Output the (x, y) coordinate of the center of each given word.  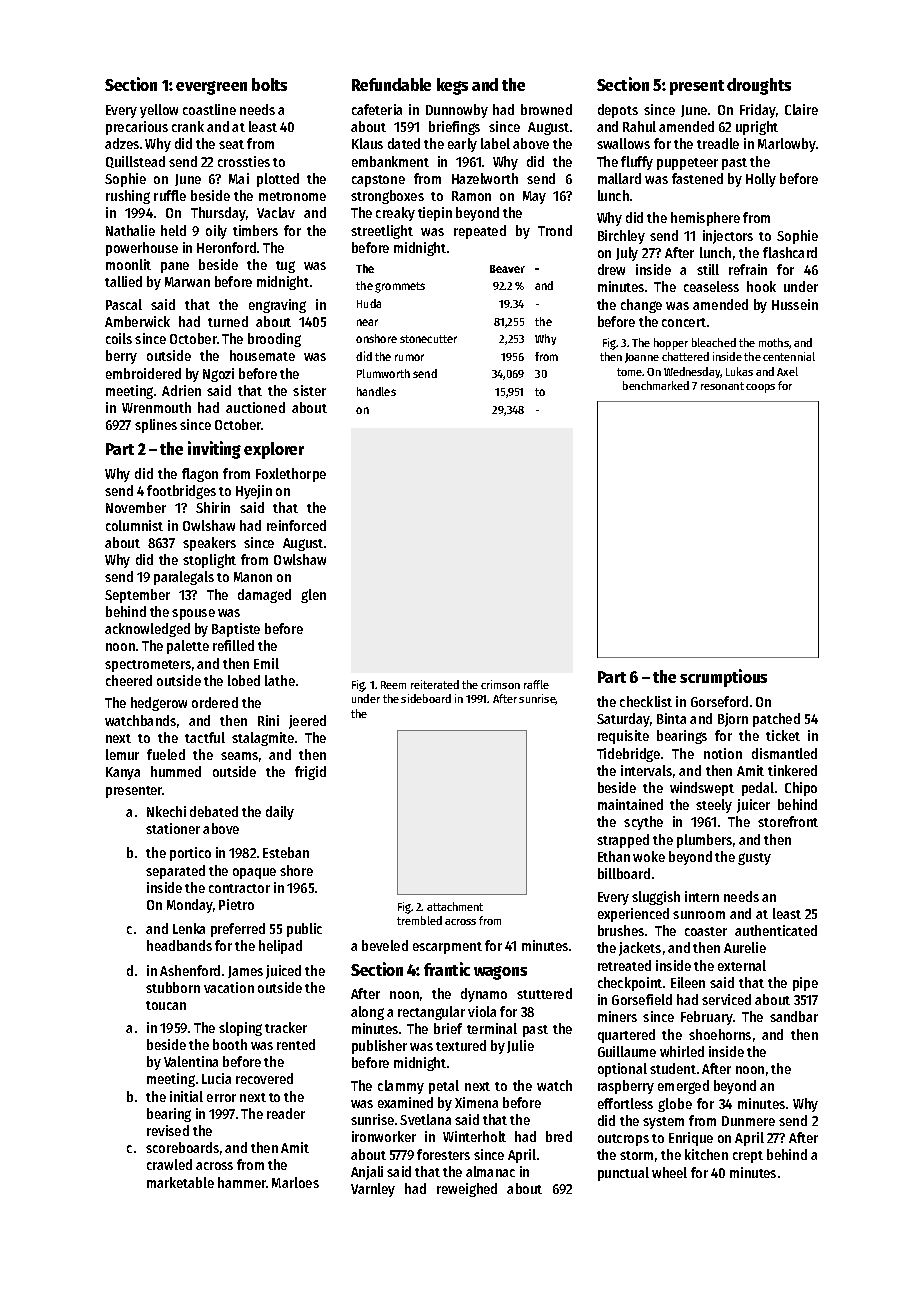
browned (546, 109)
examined (405, 1102)
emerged (683, 1087)
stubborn (173, 987)
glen (313, 596)
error (221, 1098)
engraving (277, 306)
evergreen (211, 88)
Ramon (471, 196)
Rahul (639, 126)
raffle (536, 684)
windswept (702, 789)
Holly (761, 180)
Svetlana (425, 1119)
